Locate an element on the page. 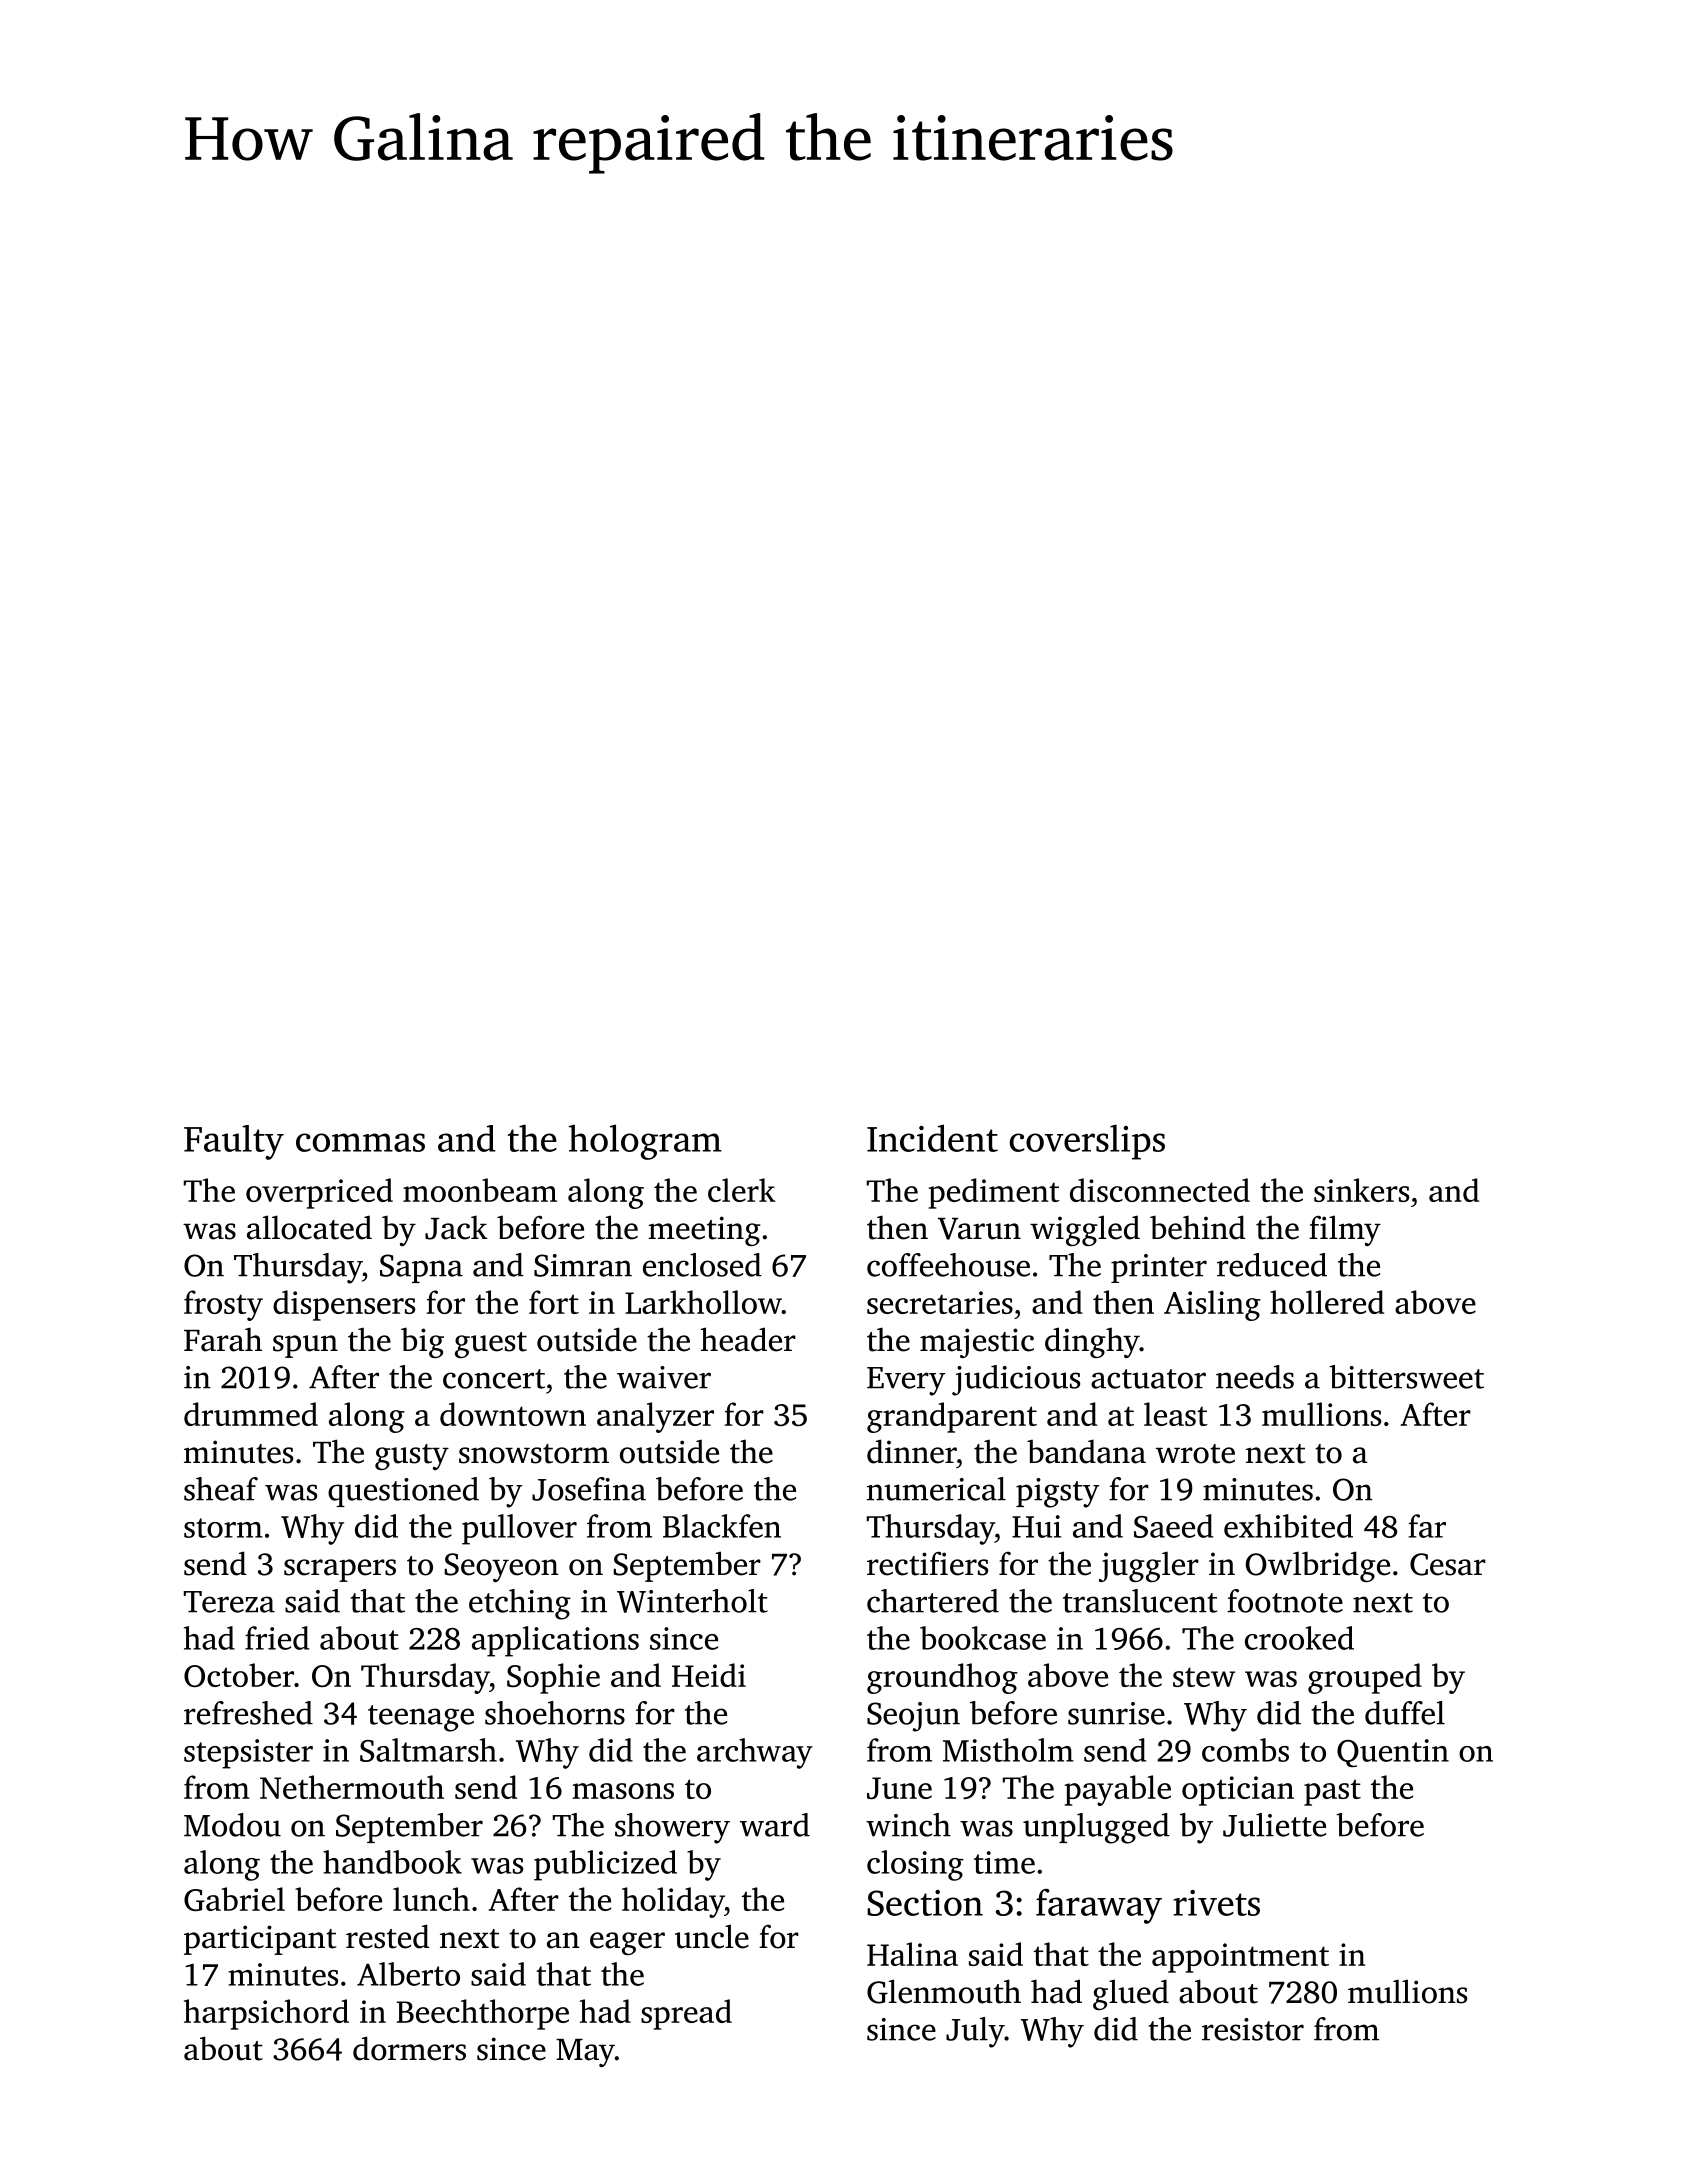  secretaries is located at coordinates (940, 1302).
